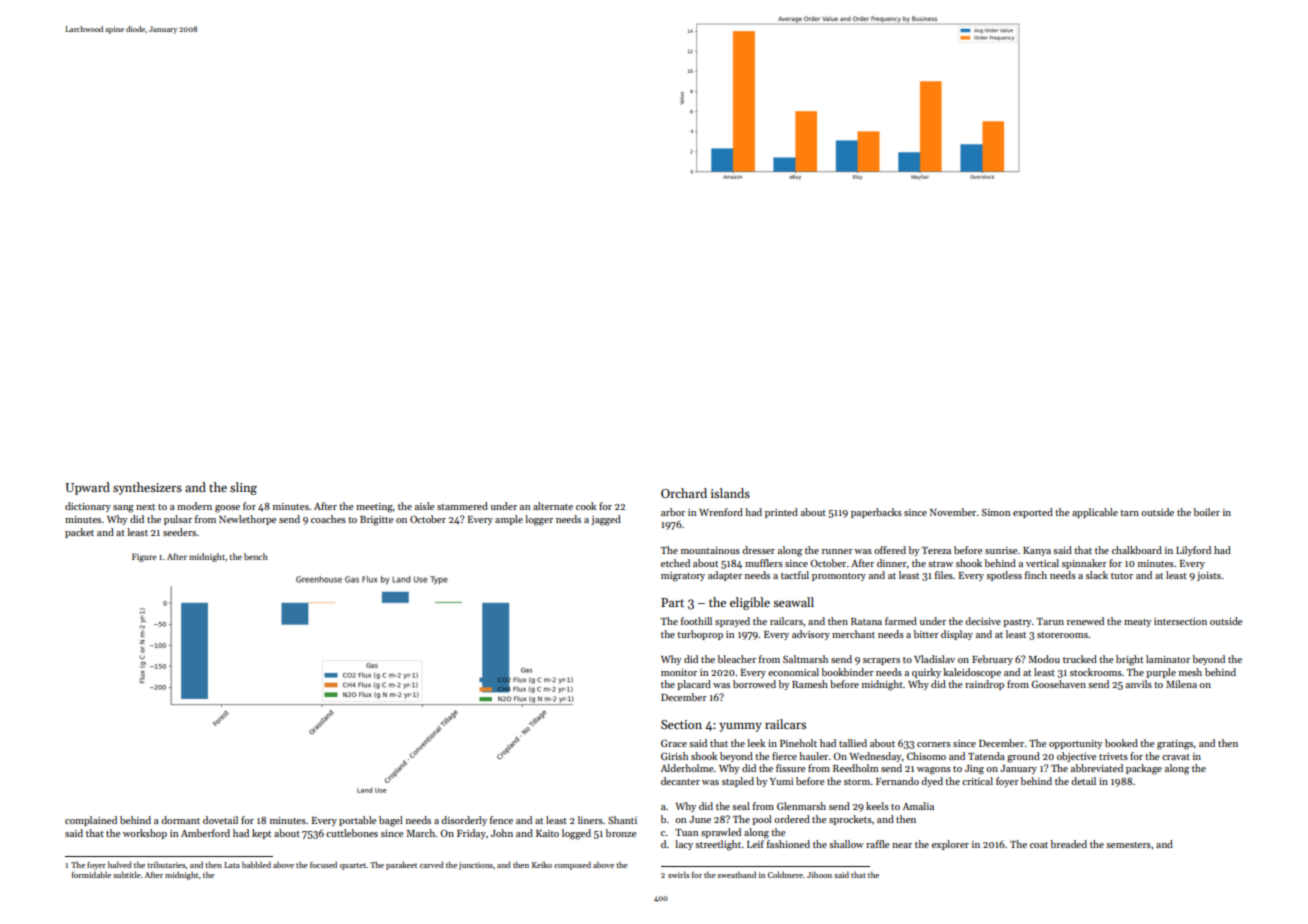 The image size is (1308, 924). What do you see at coordinates (144, 557) in the screenshot?
I see `Figure` at bounding box center [144, 557].
